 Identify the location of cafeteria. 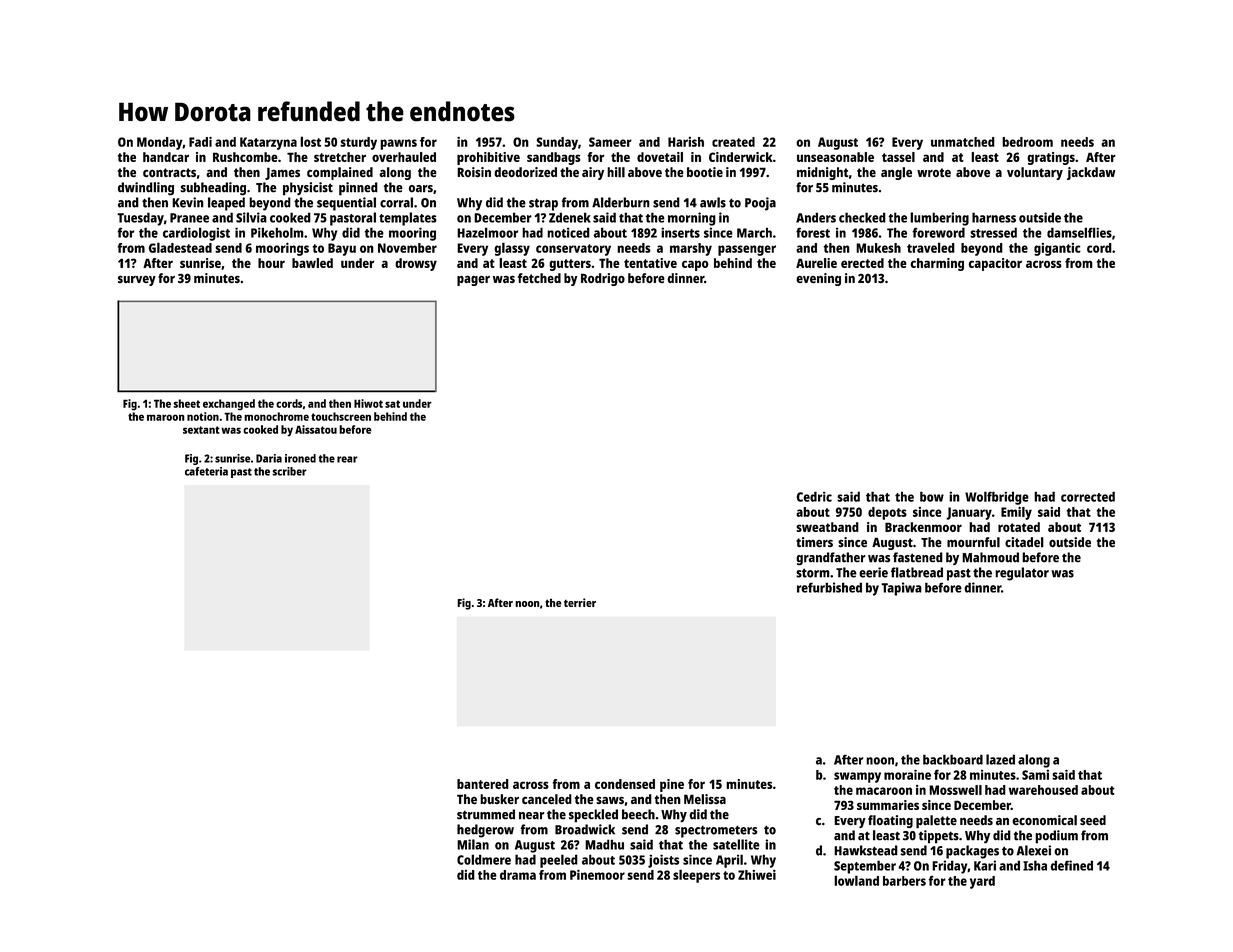
(206, 471).
